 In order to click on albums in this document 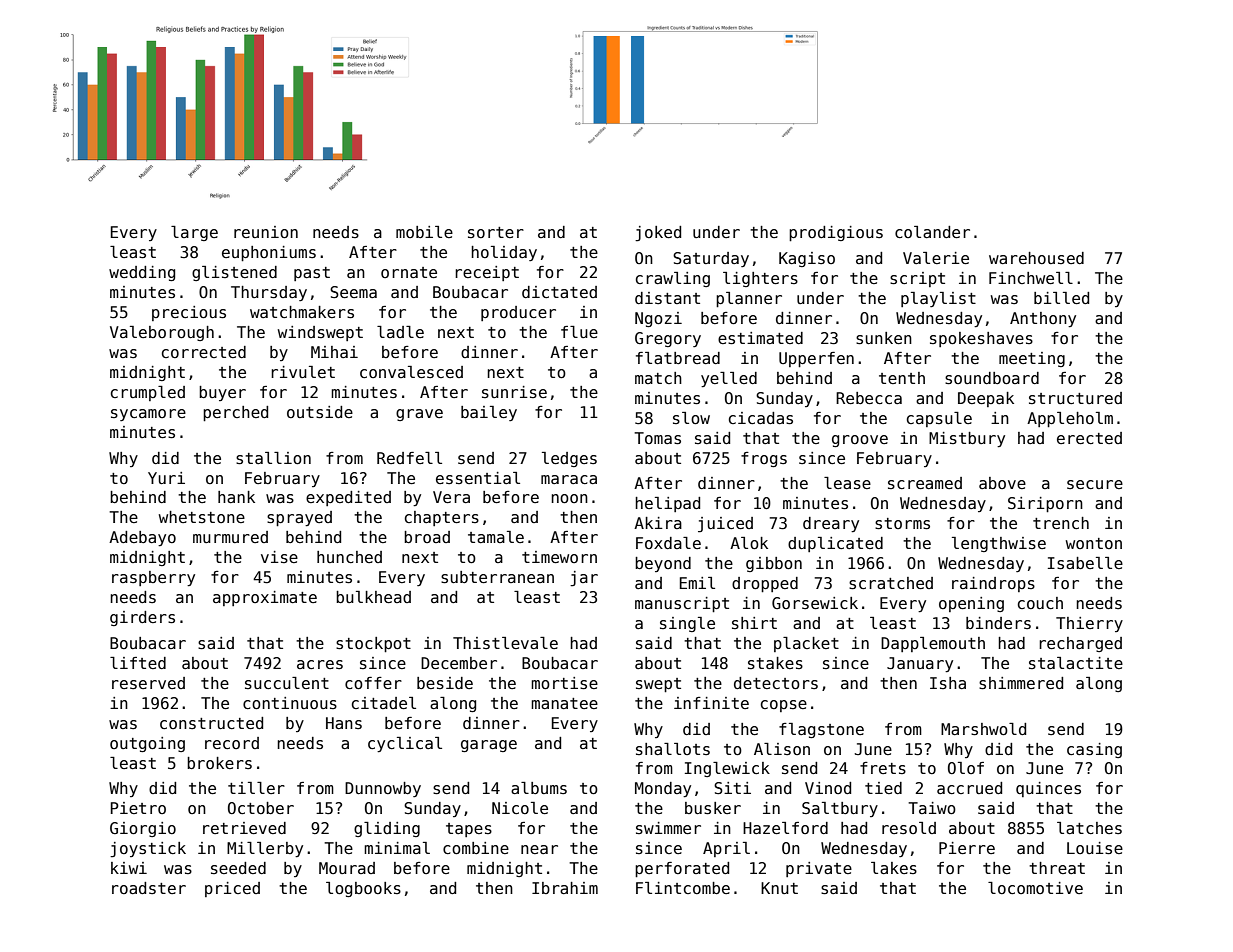, I will do `click(539, 788)`.
